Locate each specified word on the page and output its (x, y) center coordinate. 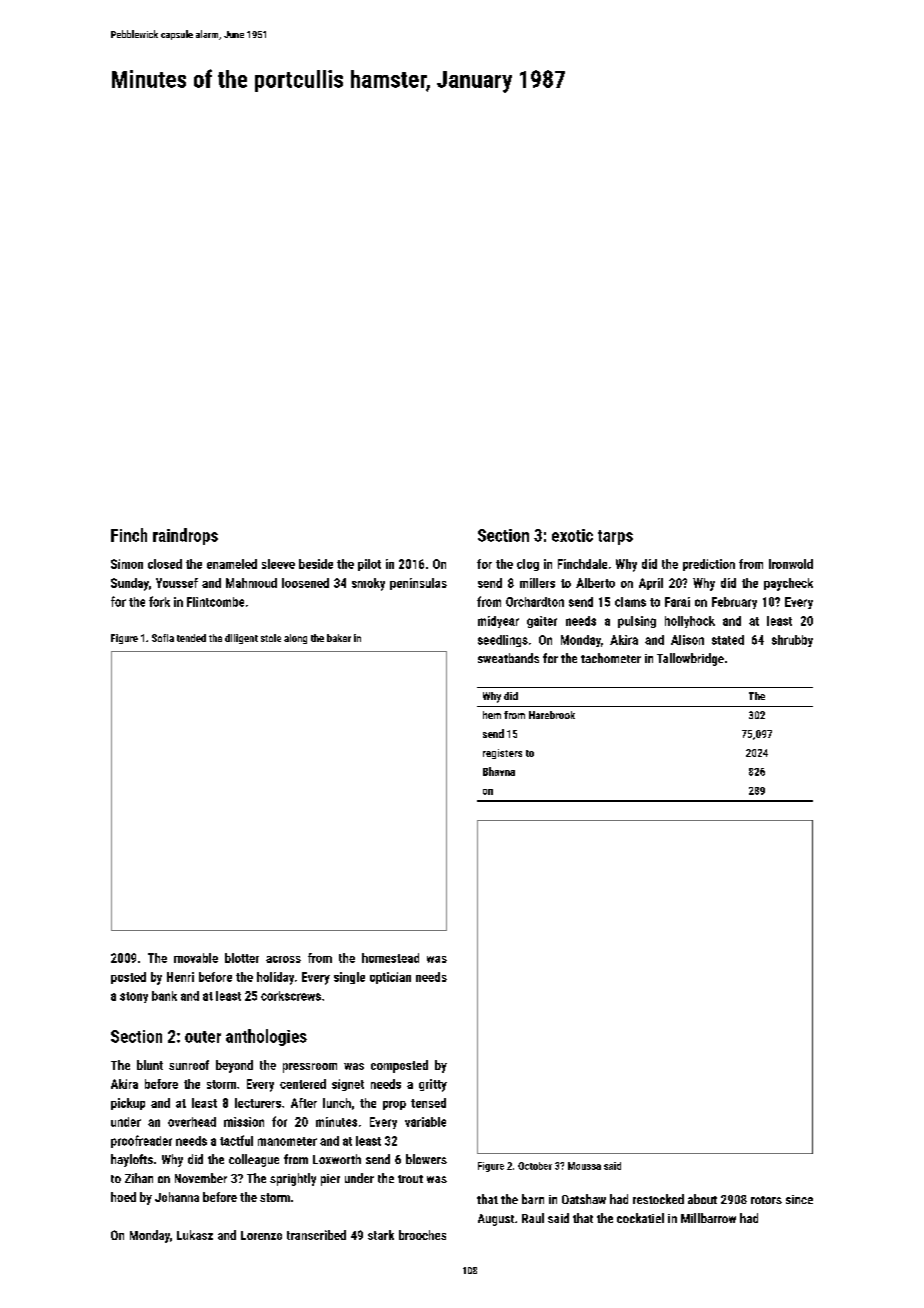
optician (390, 978)
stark (381, 1235)
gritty (433, 1085)
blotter (242, 958)
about (702, 1199)
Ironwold (791, 564)
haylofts (132, 1160)
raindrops (185, 536)
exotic (572, 535)
